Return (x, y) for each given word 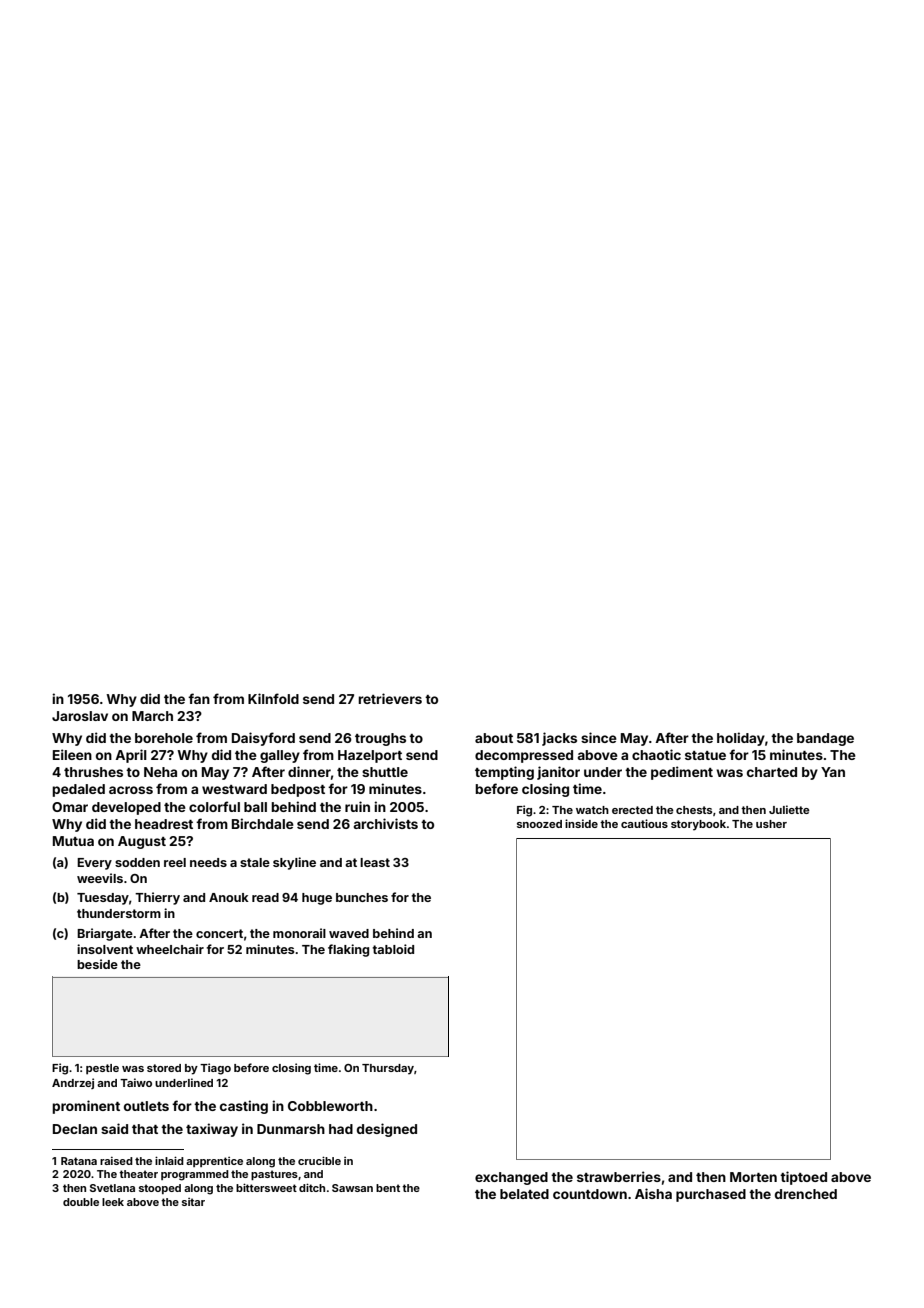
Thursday (388, 1069)
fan (199, 698)
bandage (825, 739)
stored (164, 1068)
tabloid (393, 949)
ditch (312, 1187)
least (375, 862)
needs (208, 862)
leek (113, 1202)
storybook (698, 825)
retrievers (390, 698)
